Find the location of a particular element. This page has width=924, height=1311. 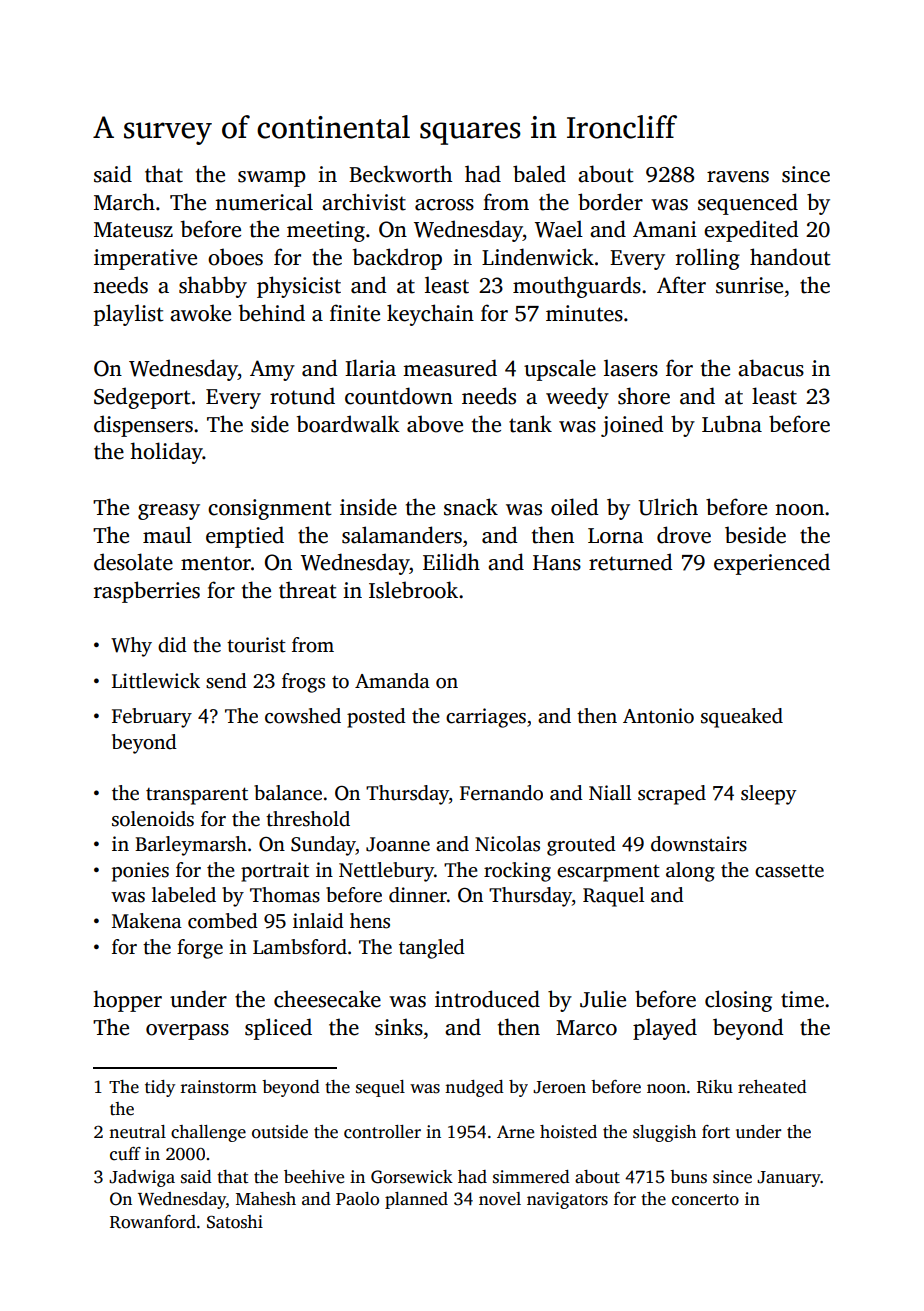

Joanne is located at coordinates (398, 844).
